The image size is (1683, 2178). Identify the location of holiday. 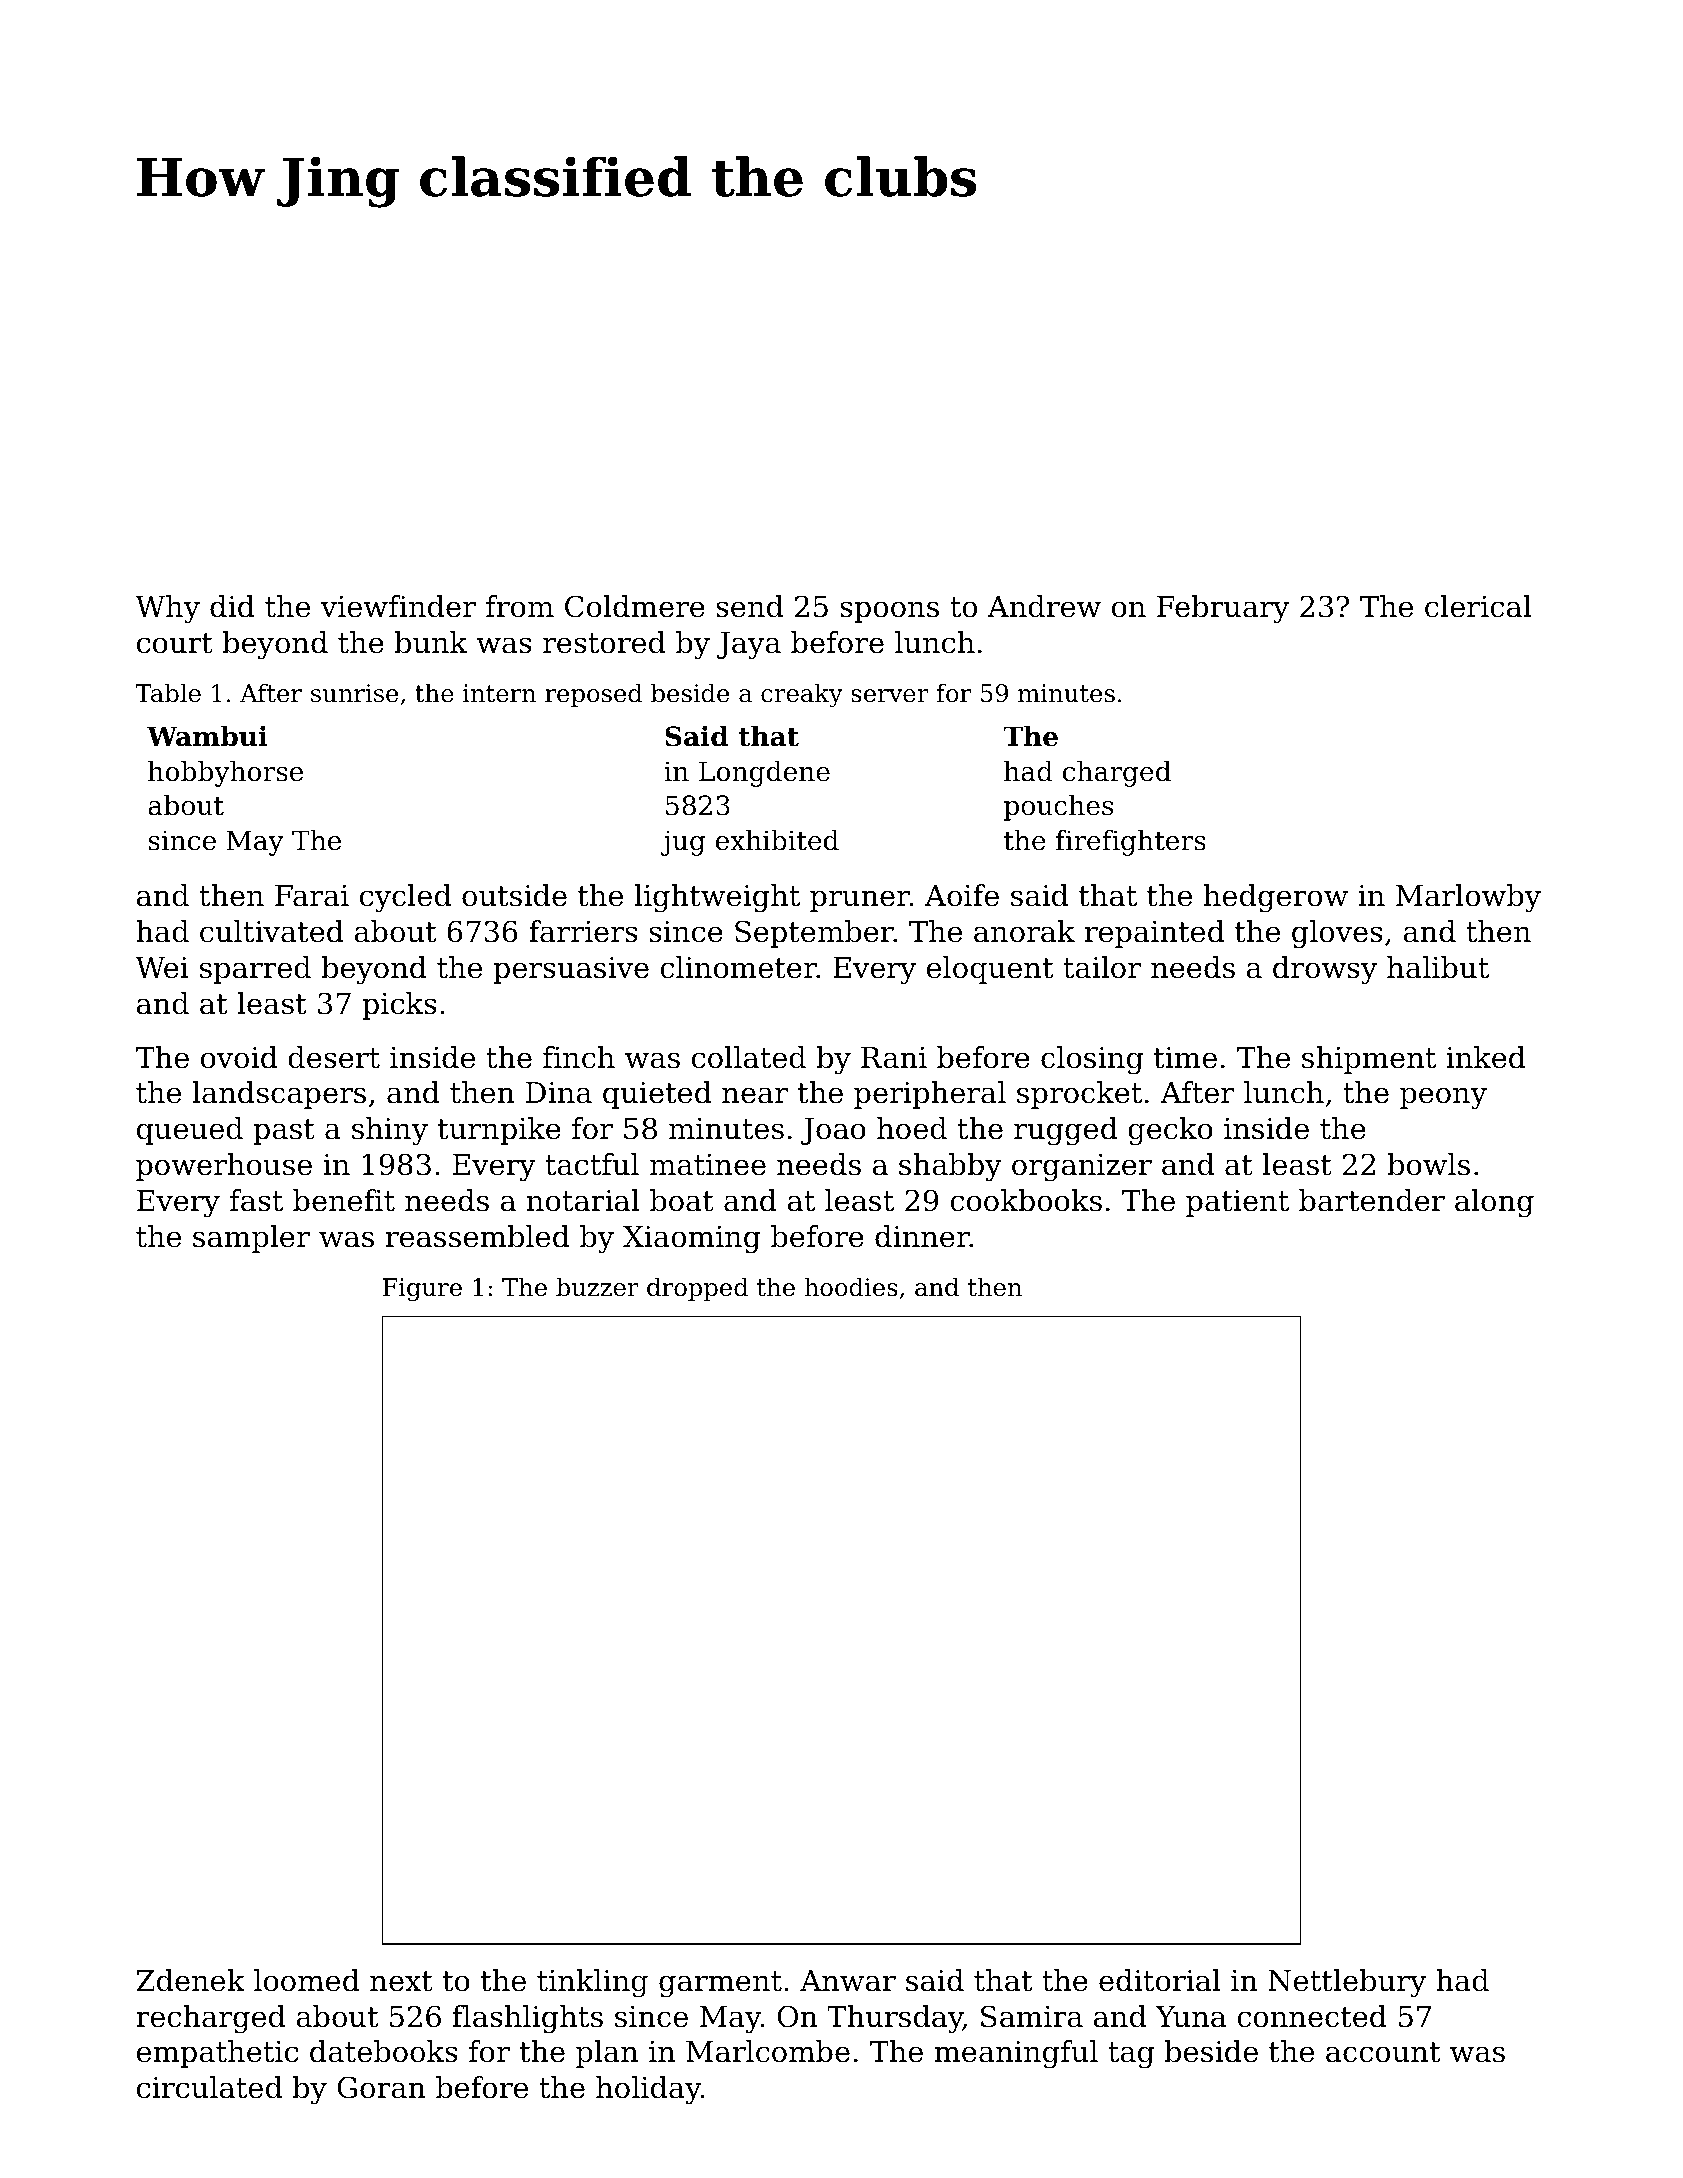
(648, 2090).
